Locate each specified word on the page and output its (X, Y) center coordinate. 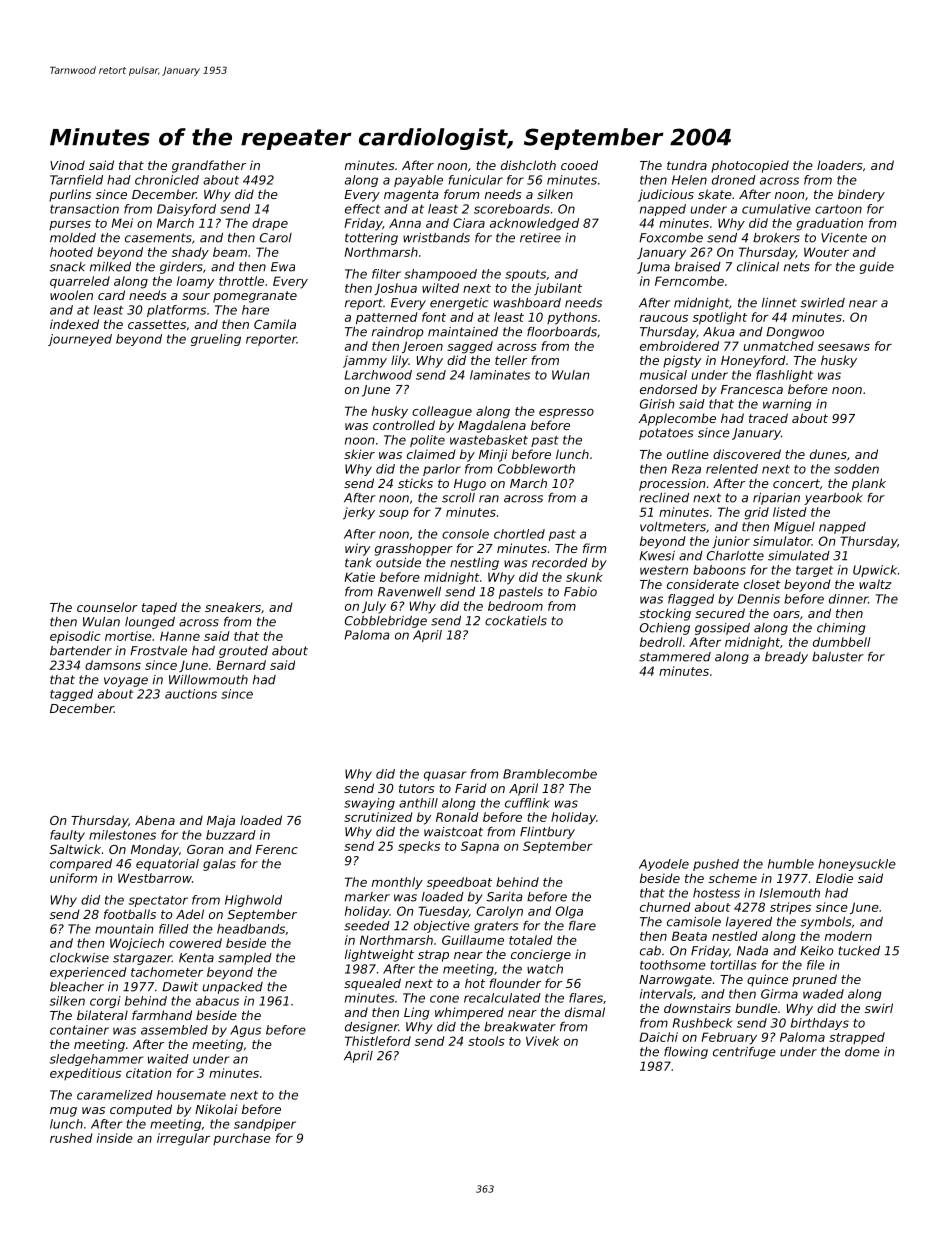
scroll (458, 498)
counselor (107, 607)
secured (720, 613)
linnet (779, 303)
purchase (242, 1139)
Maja (221, 821)
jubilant (558, 289)
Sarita (504, 897)
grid (756, 513)
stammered (675, 657)
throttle (241, 281)
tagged (71, 695)
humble (791, 864)
